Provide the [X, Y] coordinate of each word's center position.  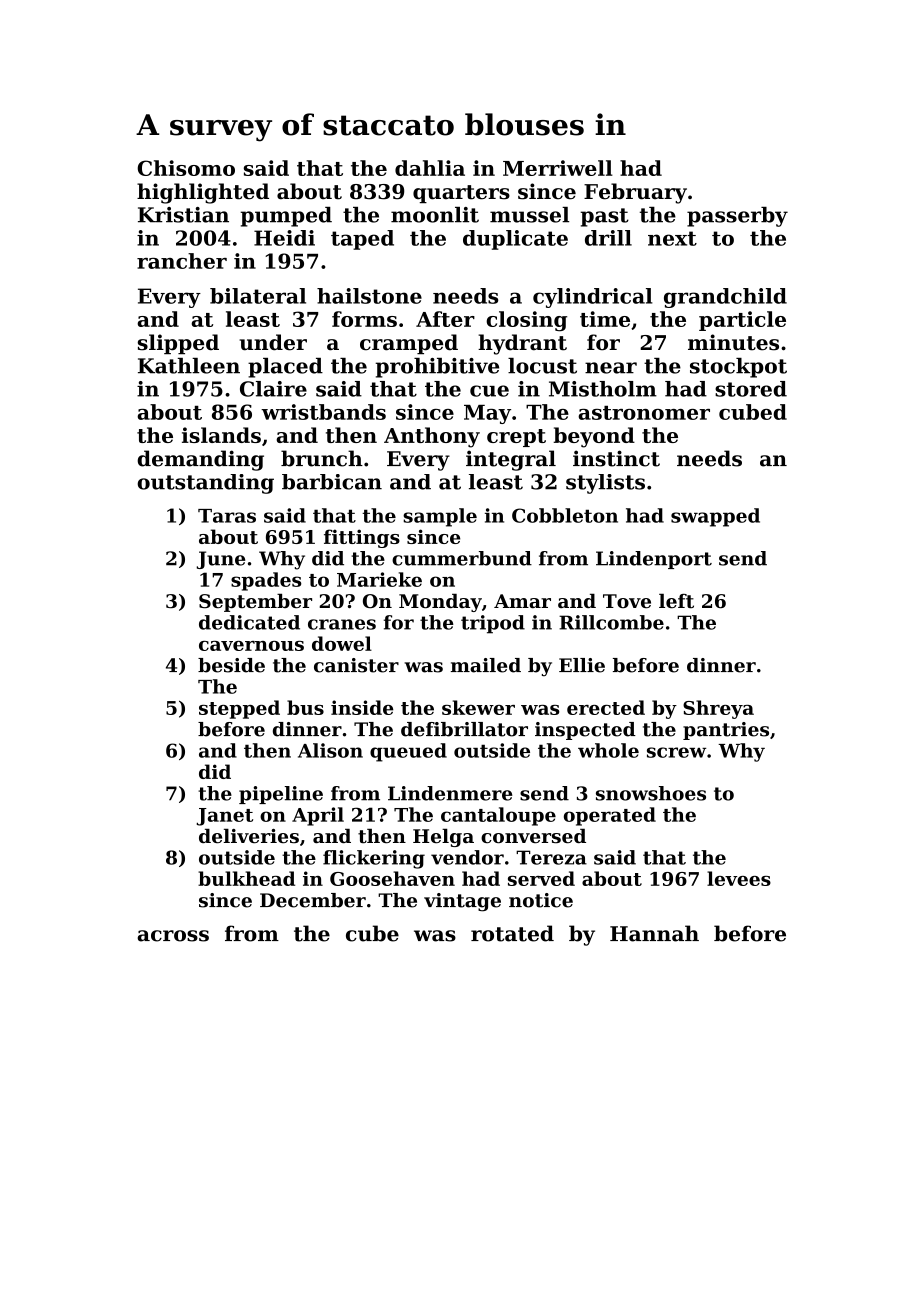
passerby [737, 217]
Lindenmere [450, 793]
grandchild [725, 298]
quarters [461, 194]
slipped [178, 344]
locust [542, 366]
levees [739, 878]
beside [231, 665]
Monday [440, 603]
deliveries [249, 836]
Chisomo [186, 168]
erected [606, 707]
